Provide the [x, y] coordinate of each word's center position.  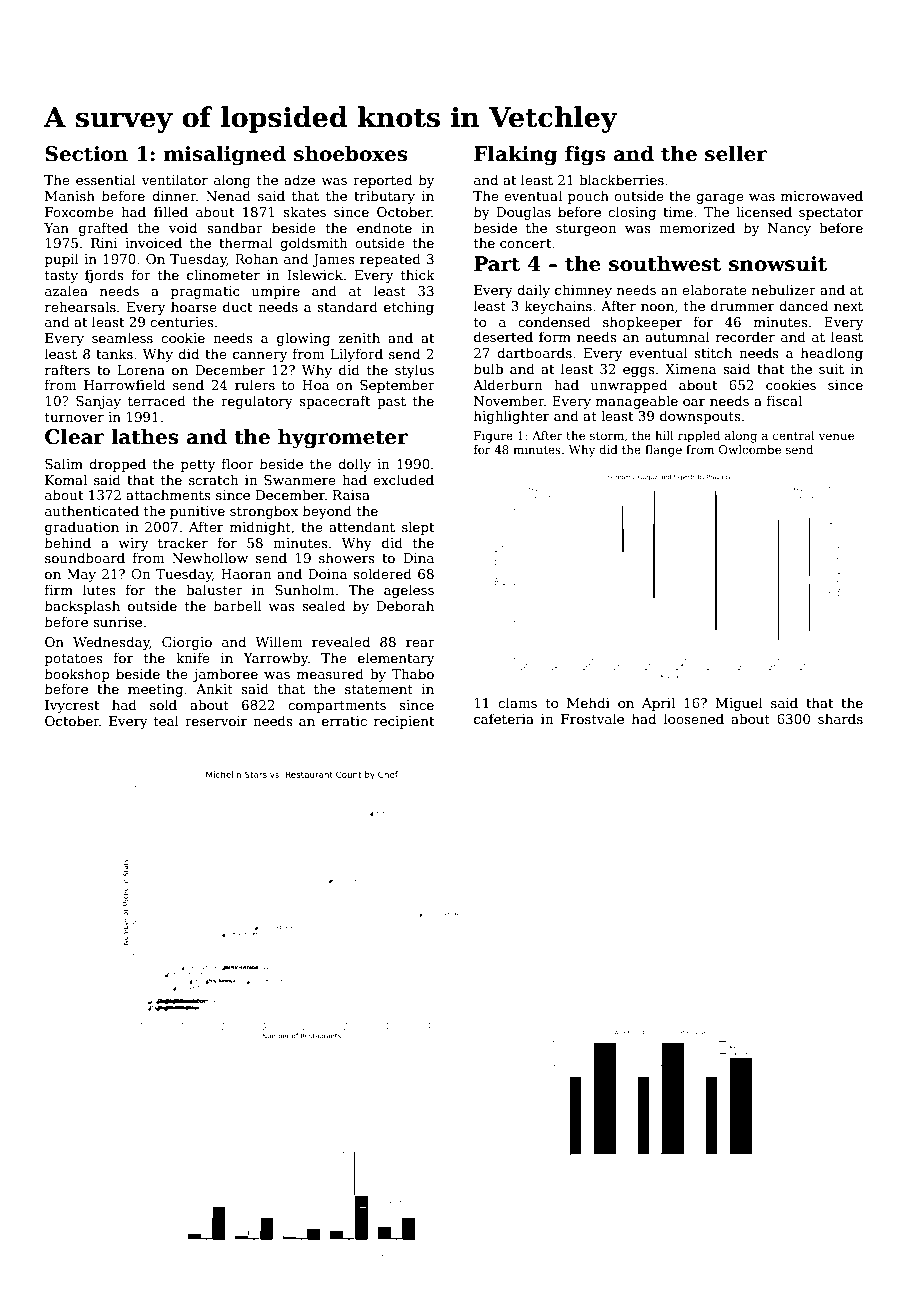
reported [382, 181]
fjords [104, 276]
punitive [197, 512]
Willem [279, 641]
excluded [403, 479]
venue [836, 436]
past [391, 403]
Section [86, 154]
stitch [713, 352]
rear [420, 643]
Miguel [739, 704]
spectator [831, 214]
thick [418, 274]
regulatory [257, 402]
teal [166, 720]
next [848, 306]
